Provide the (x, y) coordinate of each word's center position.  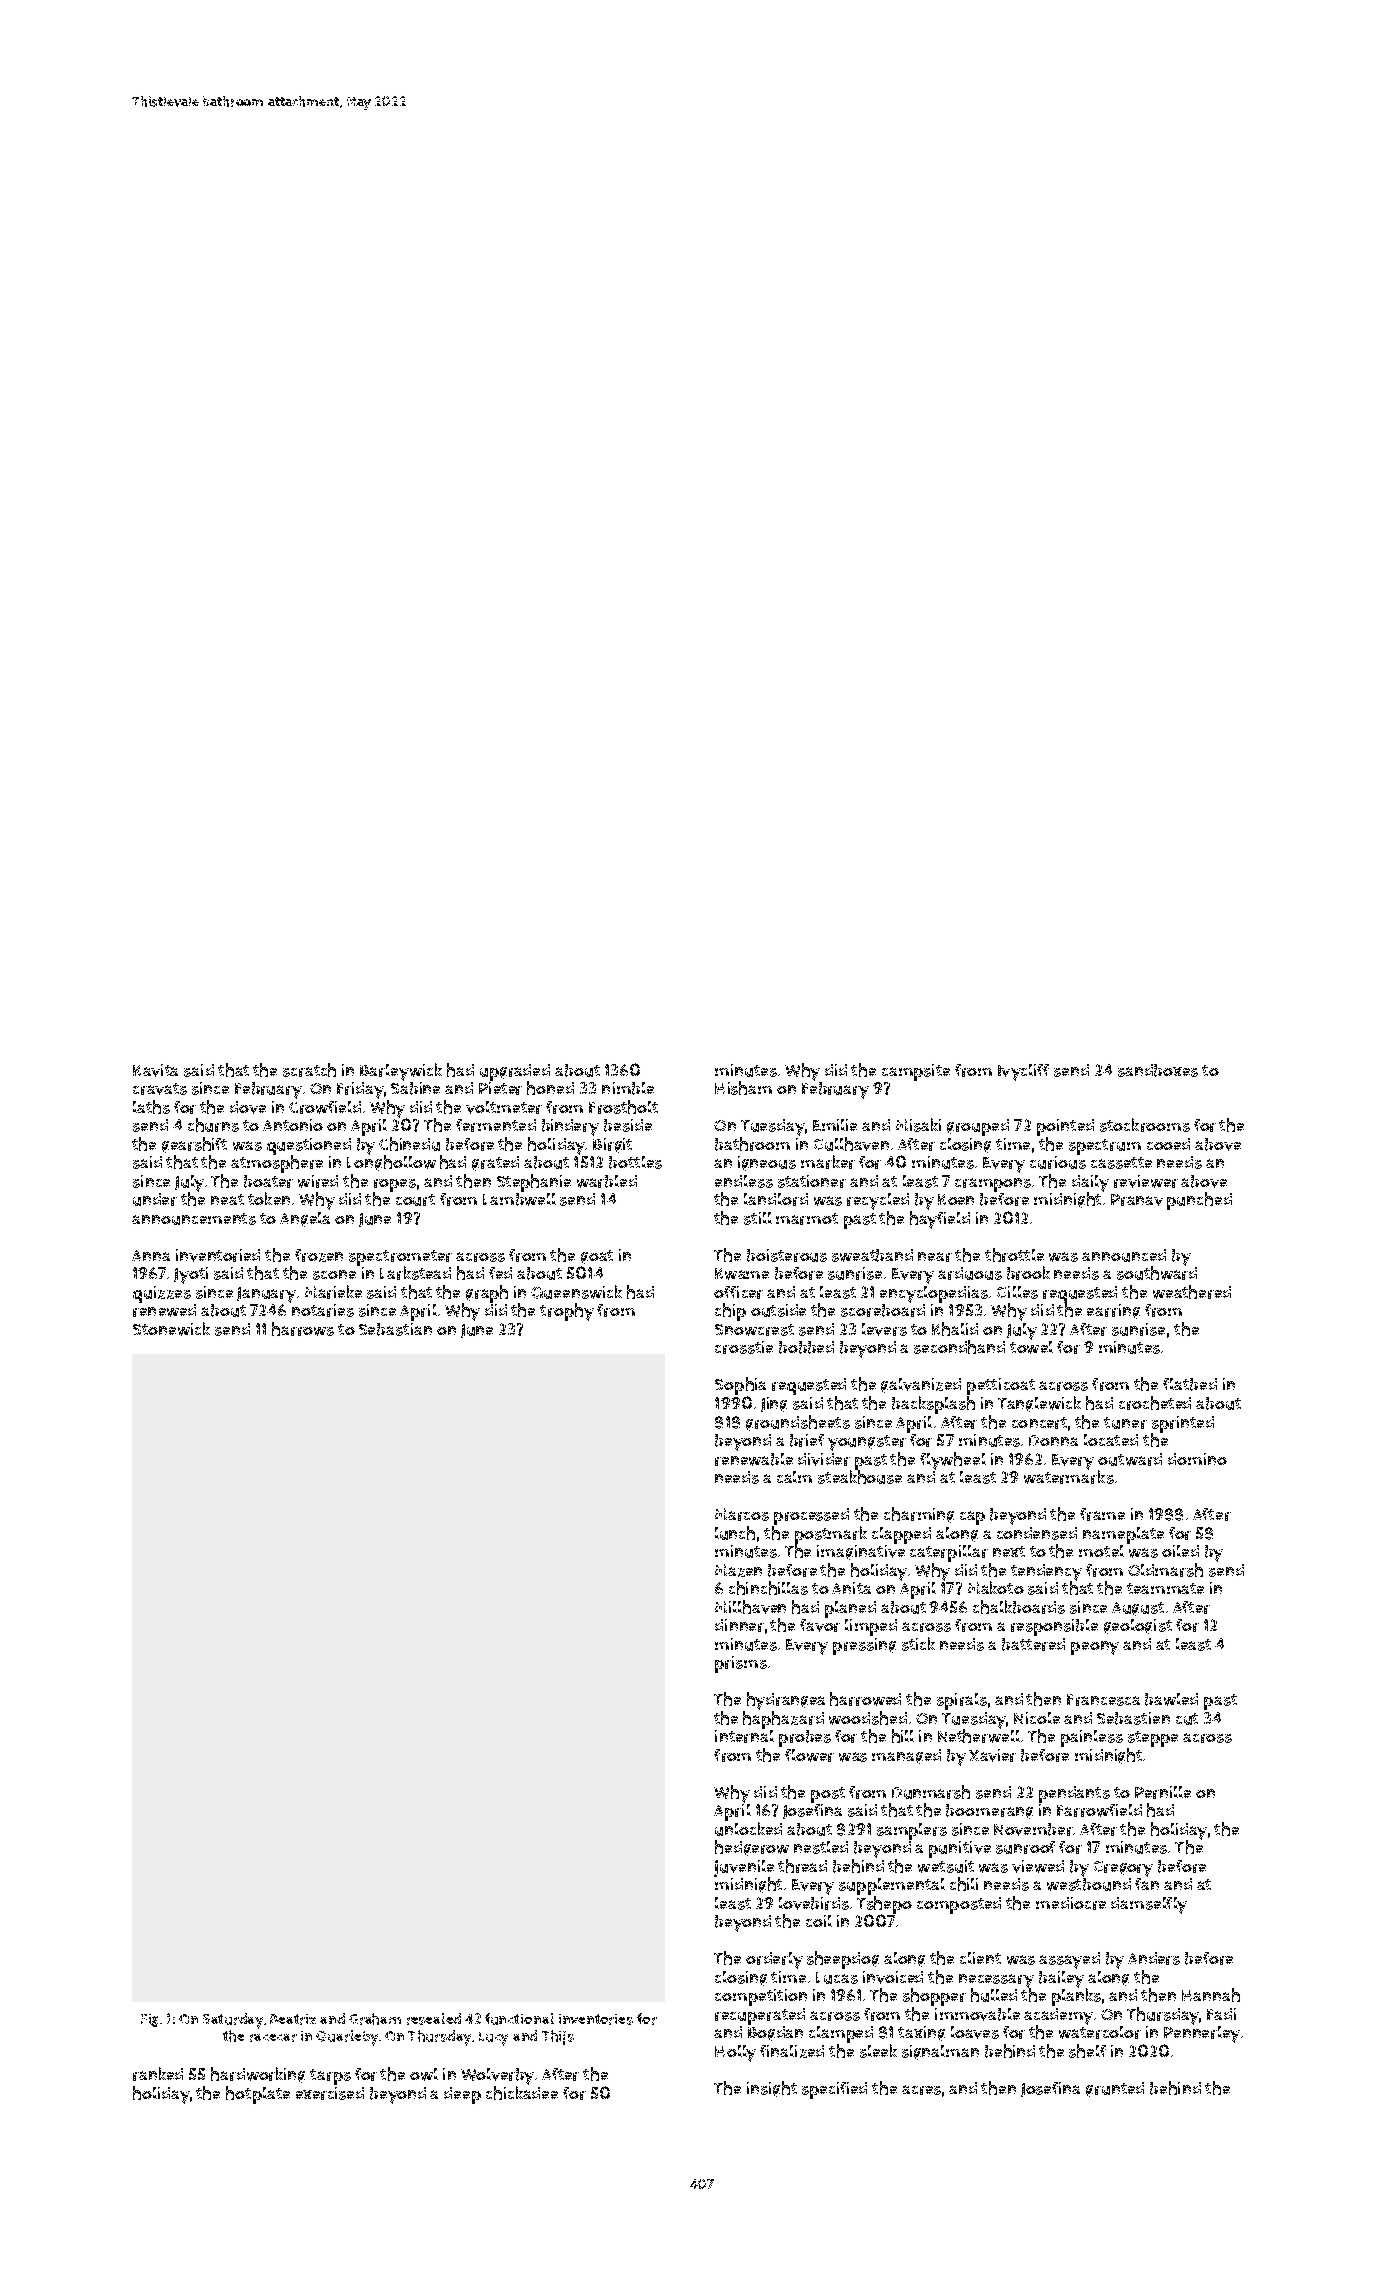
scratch (309, 1070)
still (758, 1218)
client (980, 1958)
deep (462, 2095)
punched (1199, 1201)
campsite (916, 1072)
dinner (739, 1625)
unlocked (748, 1829)
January (266, 1295)
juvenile (744, 1868)
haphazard (783, 1720)
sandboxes (1158, 1070)
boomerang (989, 1811)
